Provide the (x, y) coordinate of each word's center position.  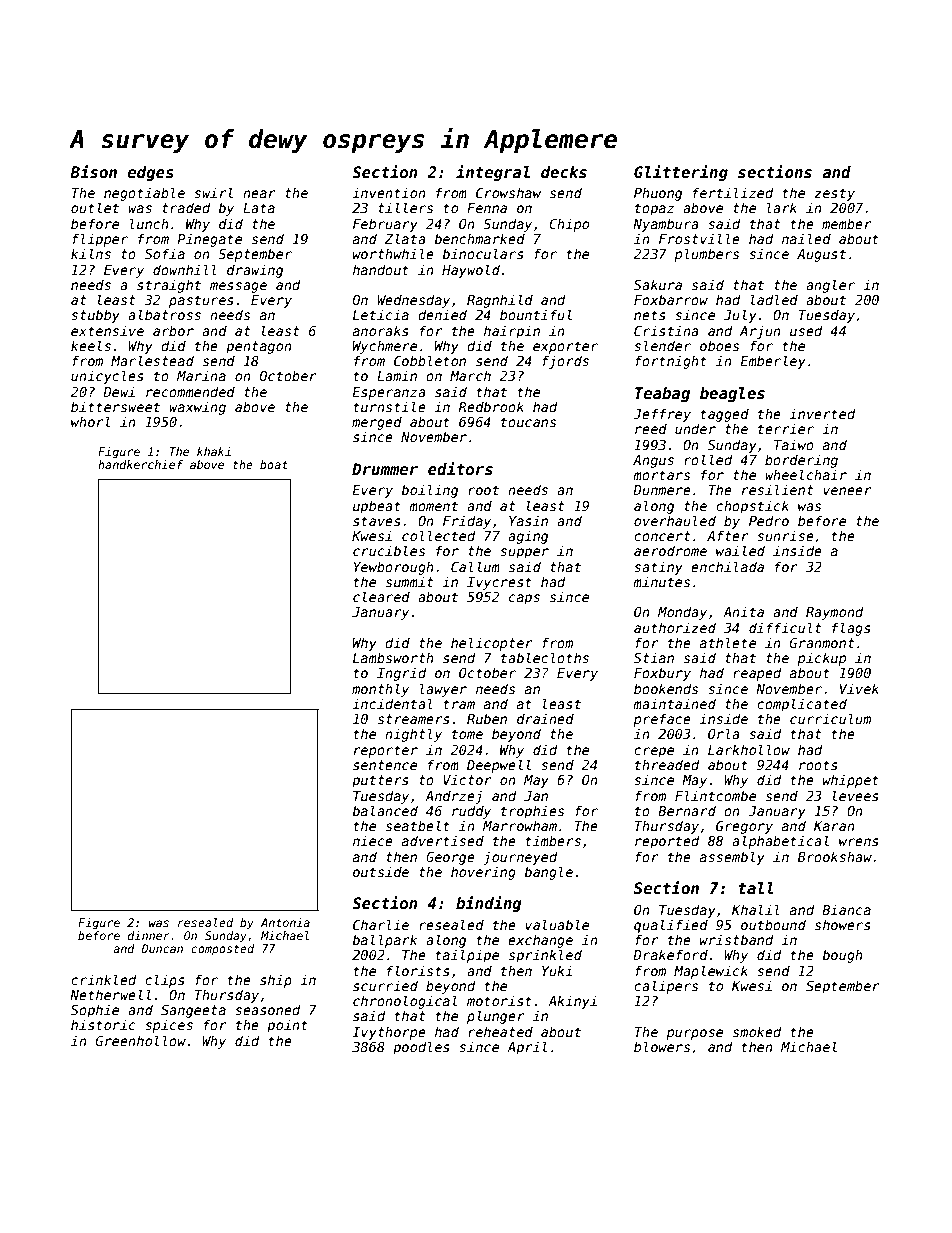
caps (524, 599)
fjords (565, 362)
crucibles (389, 550)
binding (489, 904)
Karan (834, 826)
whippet (851, 781)
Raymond (834, 613)
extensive (107, 330)
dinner (149, 935)
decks (564, 172)
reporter (386, 751)
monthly (380, 690)
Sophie (95, 1011)
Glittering (681, 173)
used (806, 330)
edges (151, 173)
